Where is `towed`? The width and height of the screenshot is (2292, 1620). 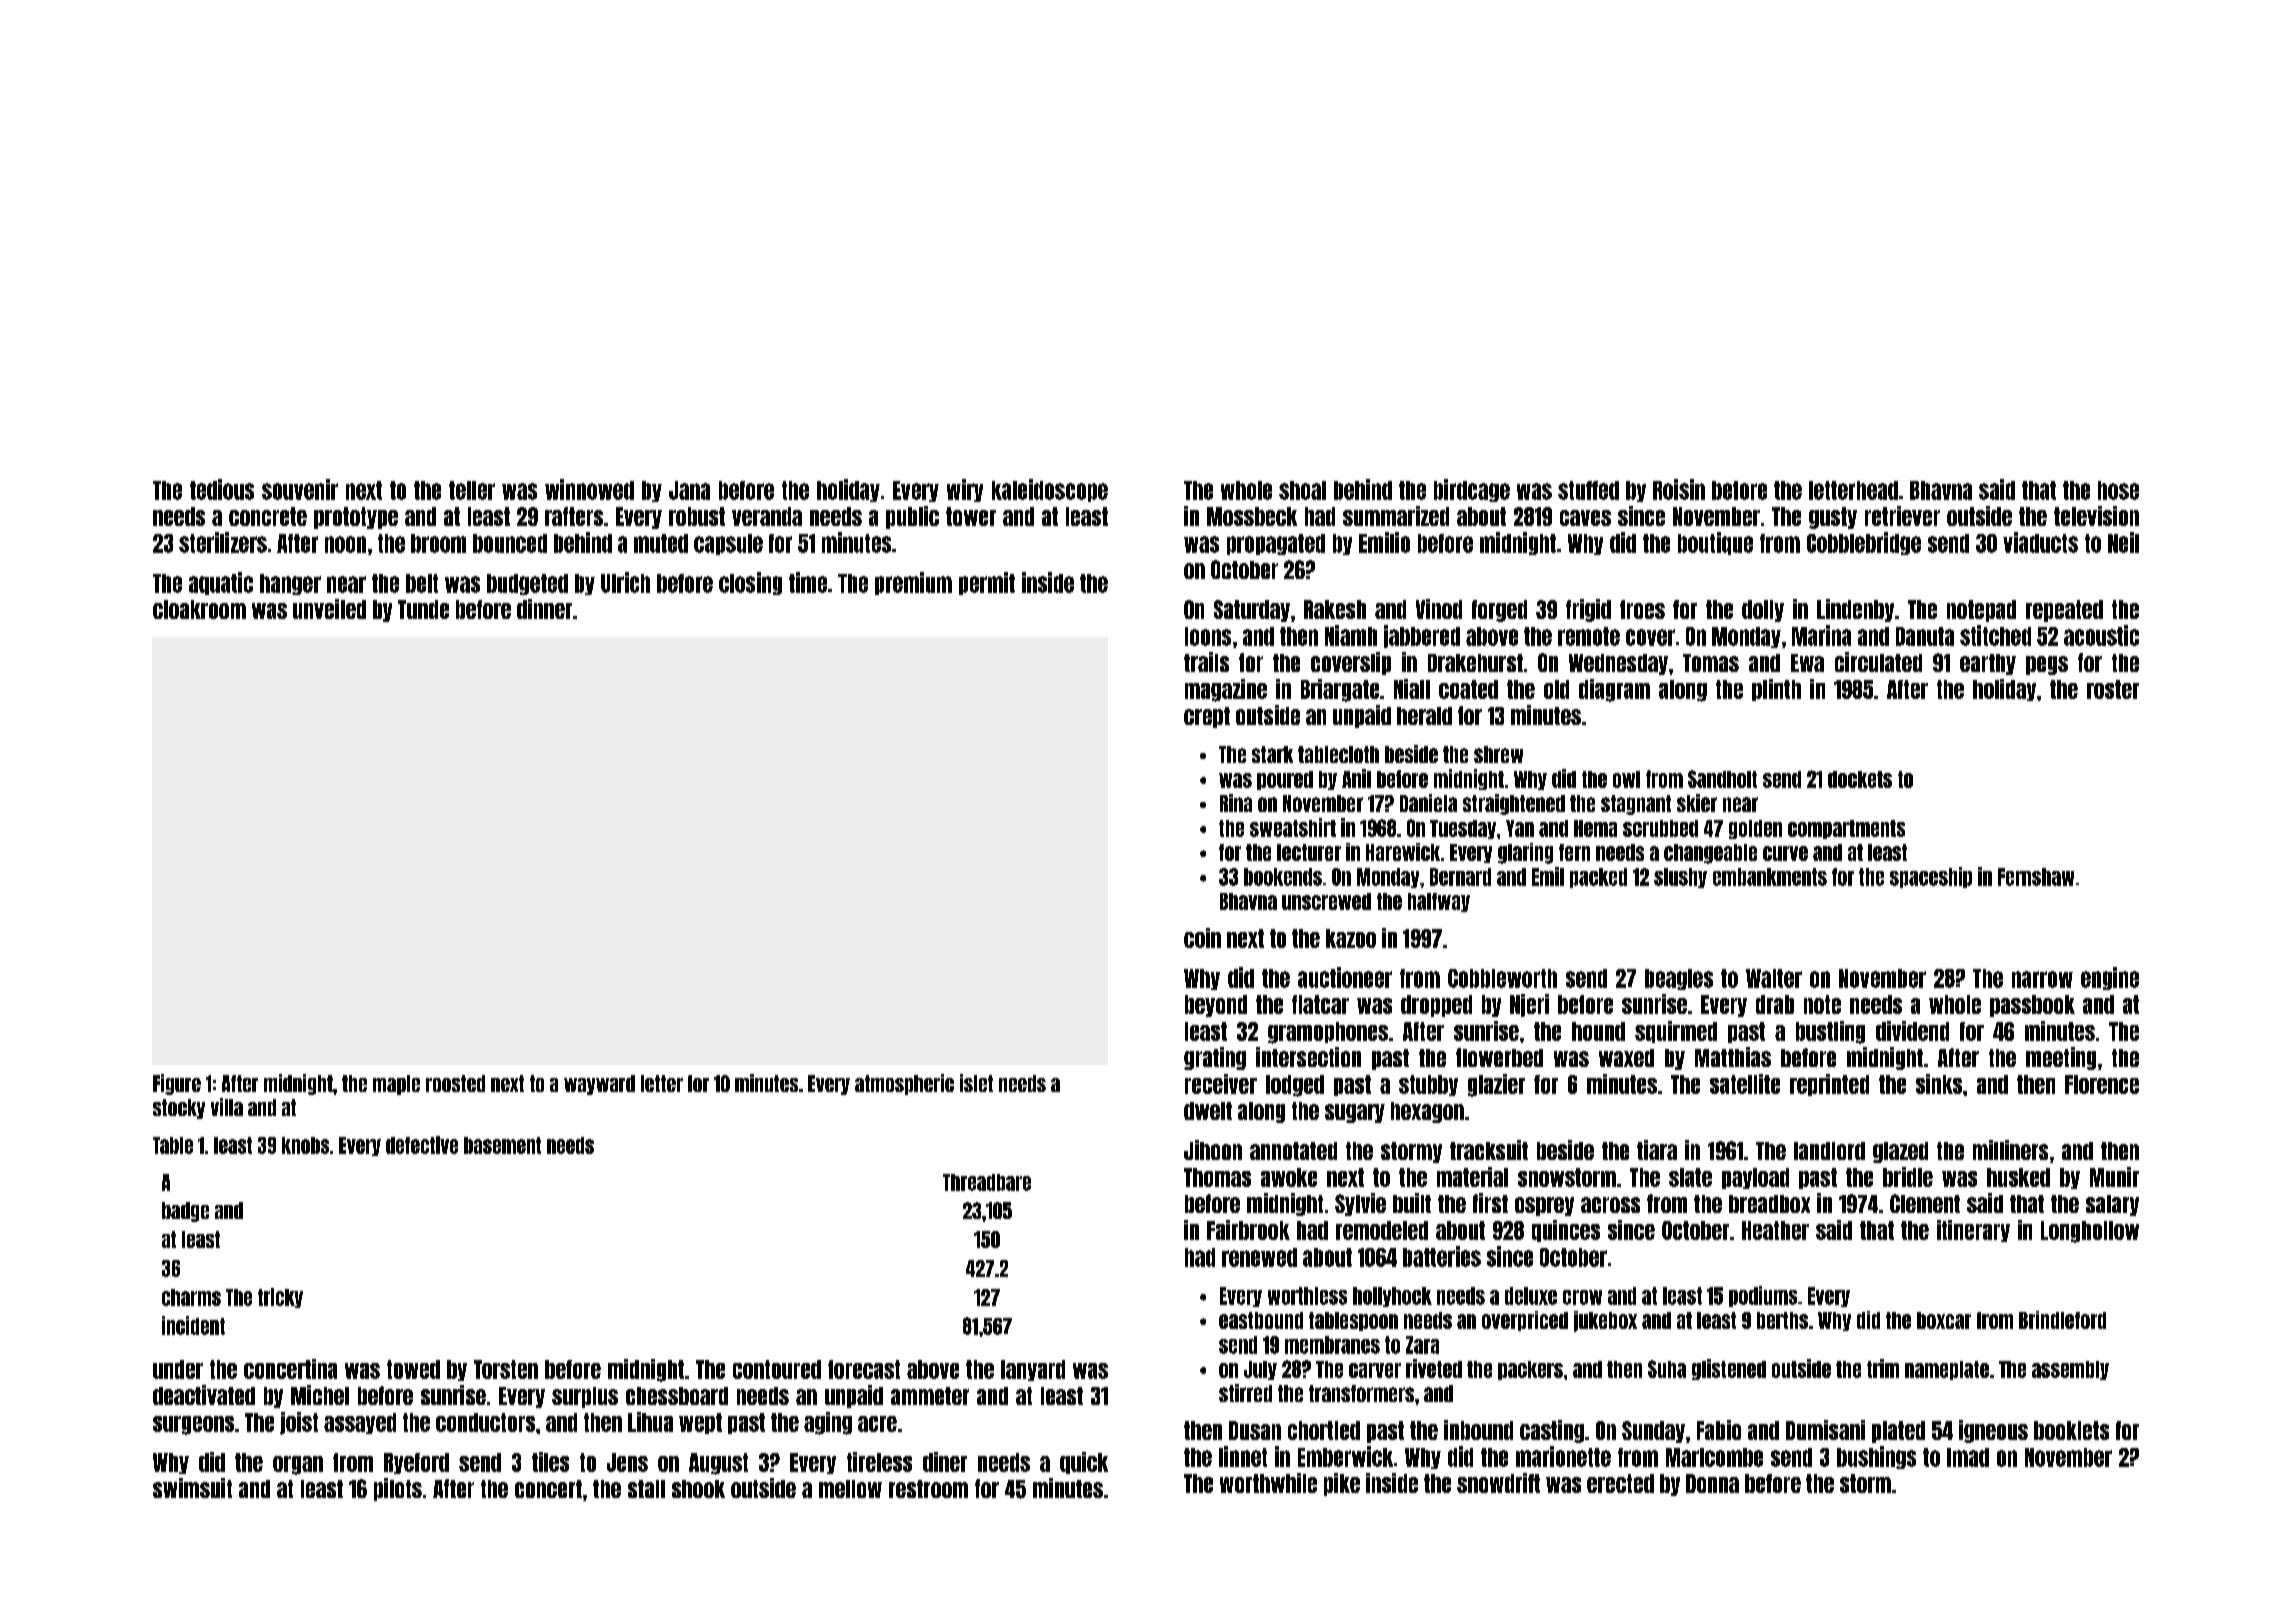
towed is located at coordinates (413, 1369).
